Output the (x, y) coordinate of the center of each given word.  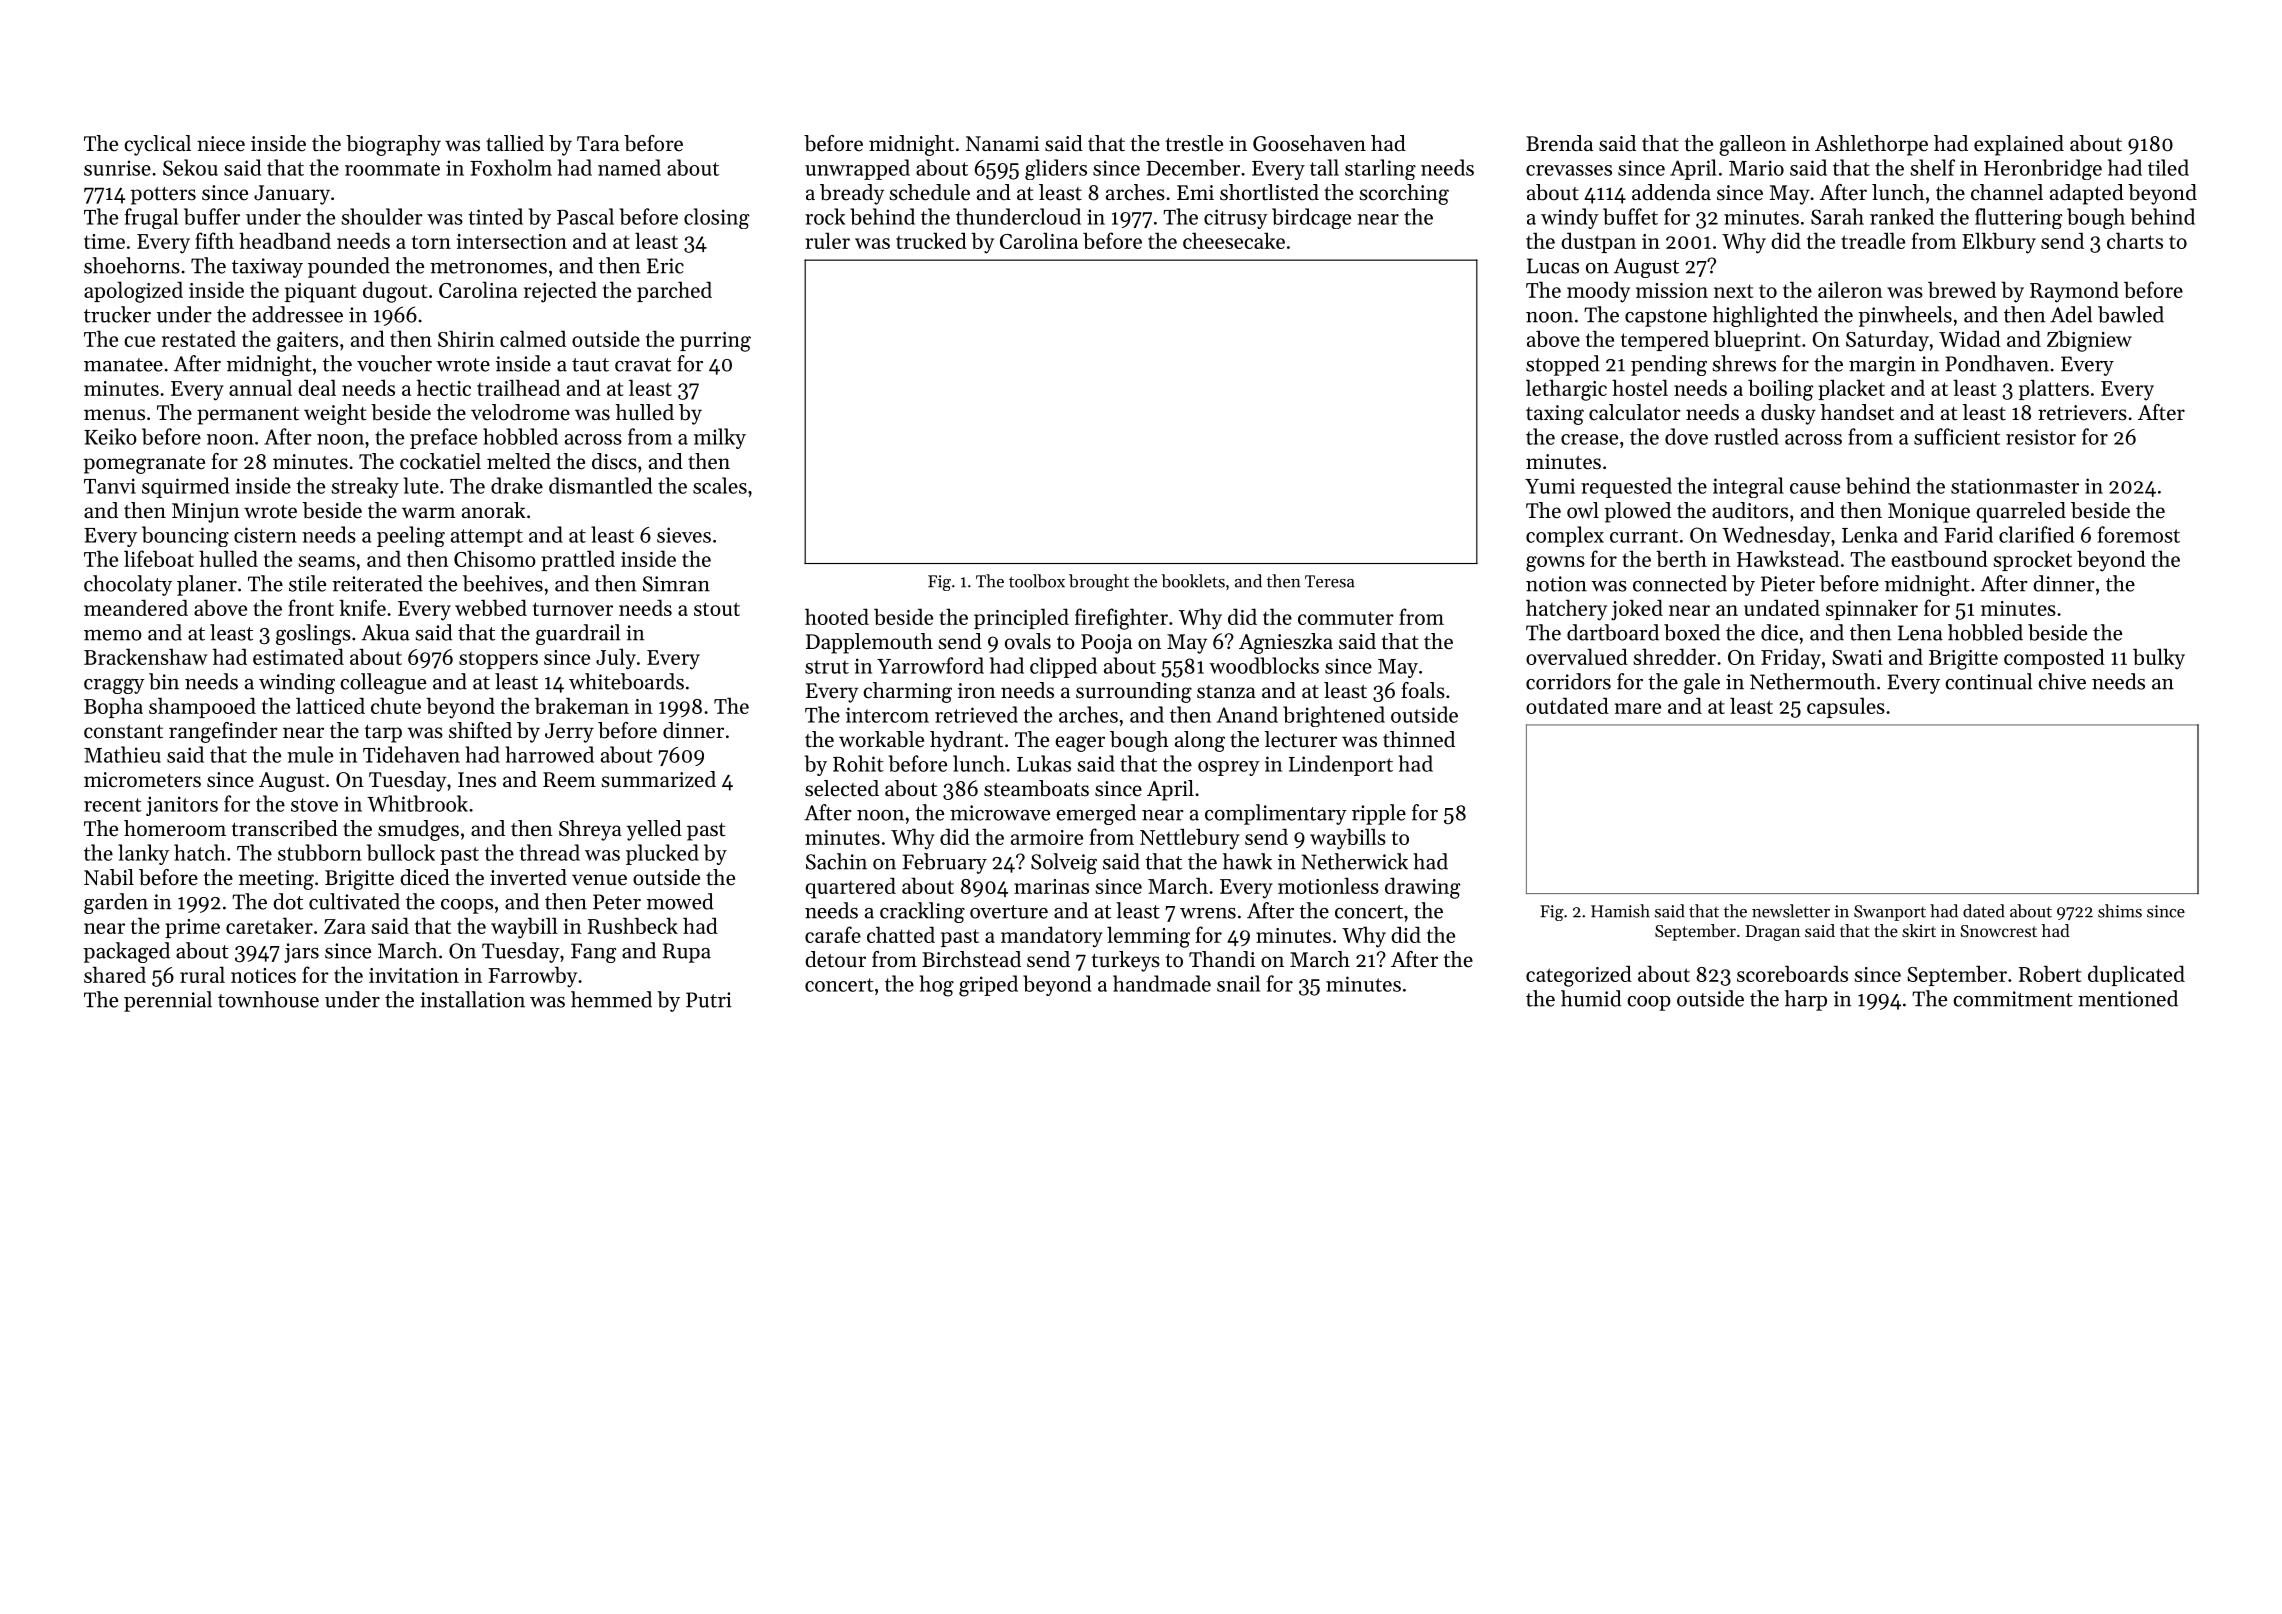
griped (988, 986)
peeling (411, 536)
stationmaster (2015, 486)
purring (715, 342)
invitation (414, 975)
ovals (1028, 641)
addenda (1671, 192)
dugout (395, 292)
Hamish (1620, 911)
